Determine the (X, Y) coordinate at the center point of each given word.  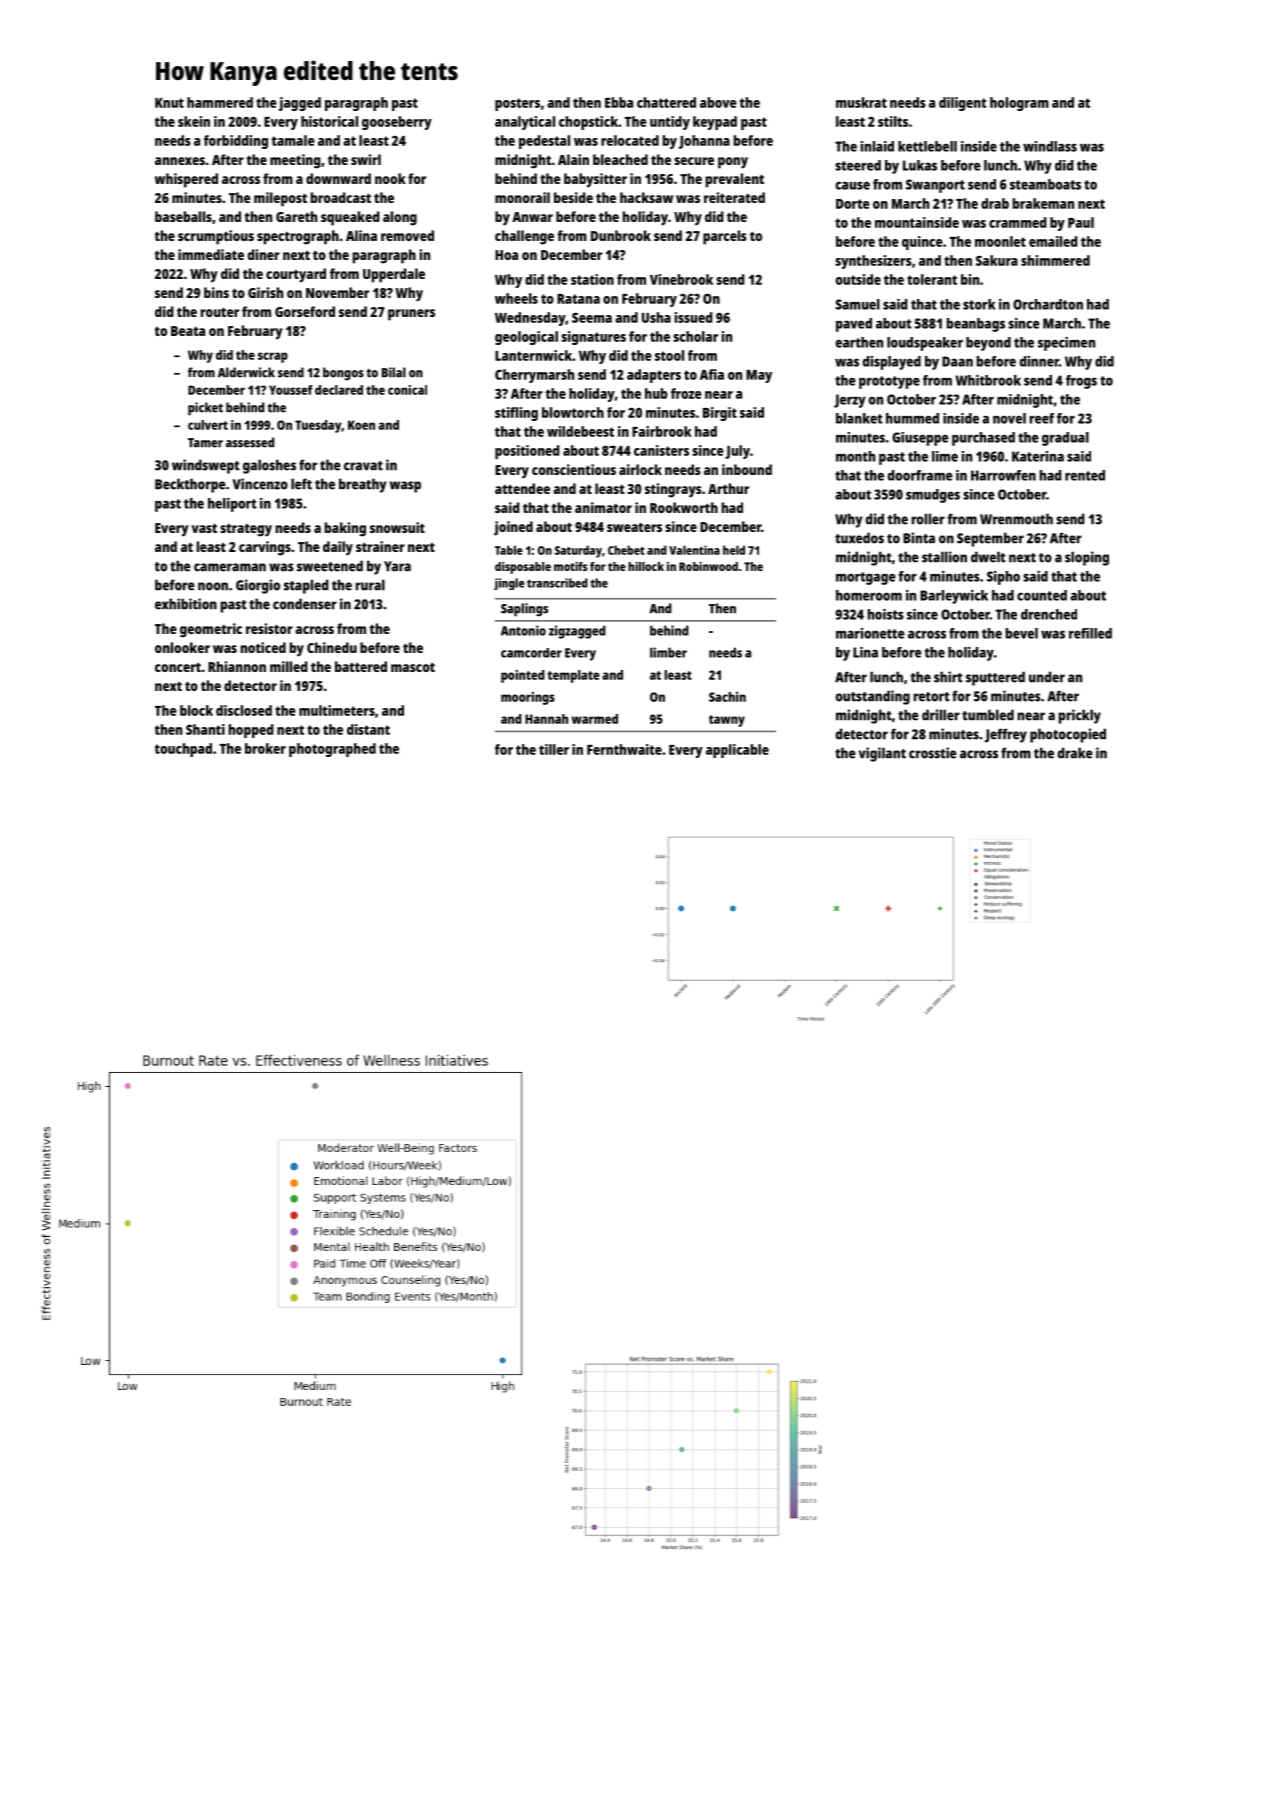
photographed (332, 750)
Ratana (578, 299)
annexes (180, 161)
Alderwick (246, 372)
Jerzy (850, 401)
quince (922, 243)
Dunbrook (621, 235)
